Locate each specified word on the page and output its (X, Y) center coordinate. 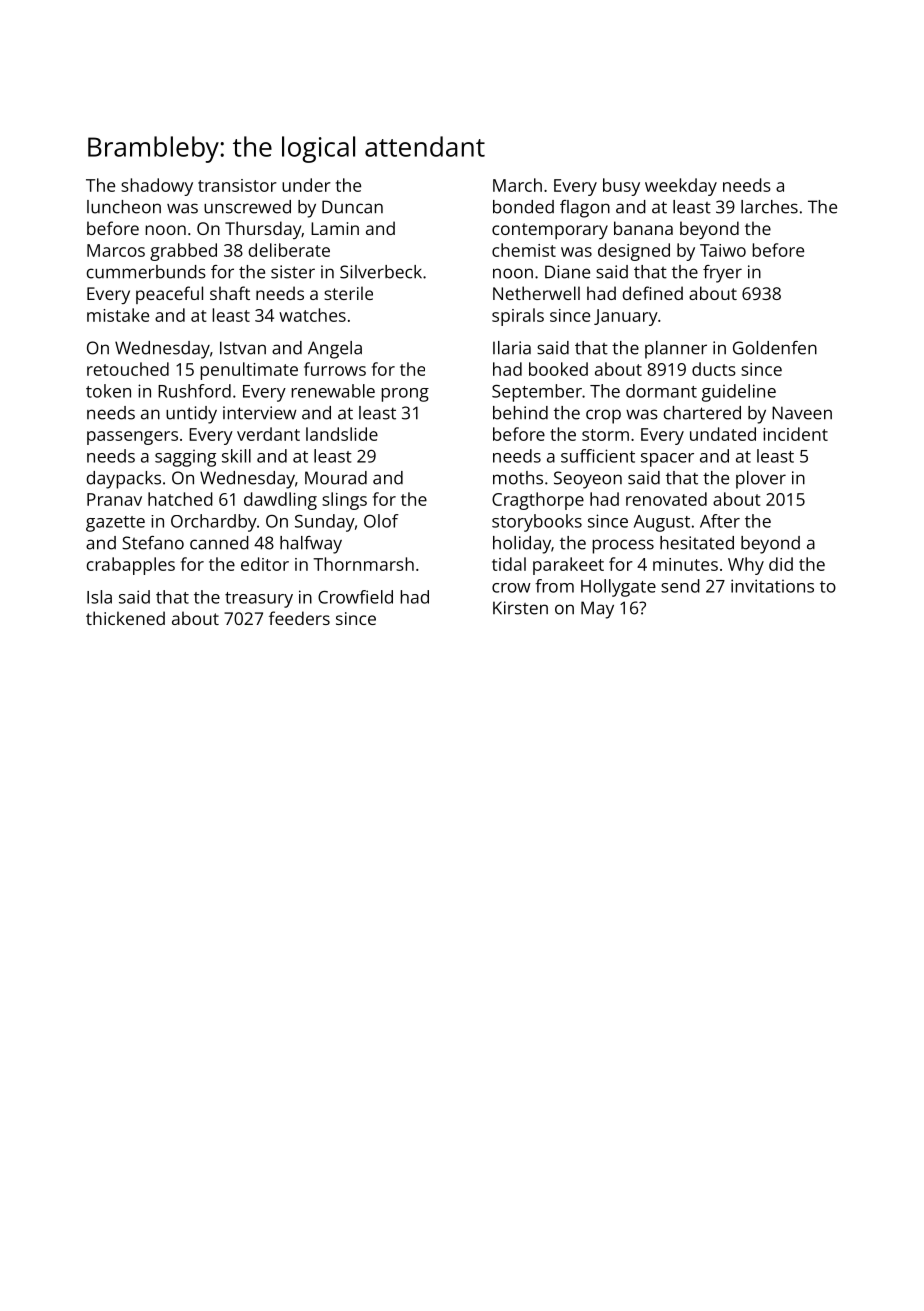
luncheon (124, 207)
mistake (118, 315)
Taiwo (723, 250)
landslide (342, 434)
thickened (125, 618)
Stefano (153, 543)
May (597, 610)
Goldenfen (775, 348)
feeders (299, 618)
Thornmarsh (363, 564)
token (108, 391)
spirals (518, 317)
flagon (585, 209)
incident (795, 434)
